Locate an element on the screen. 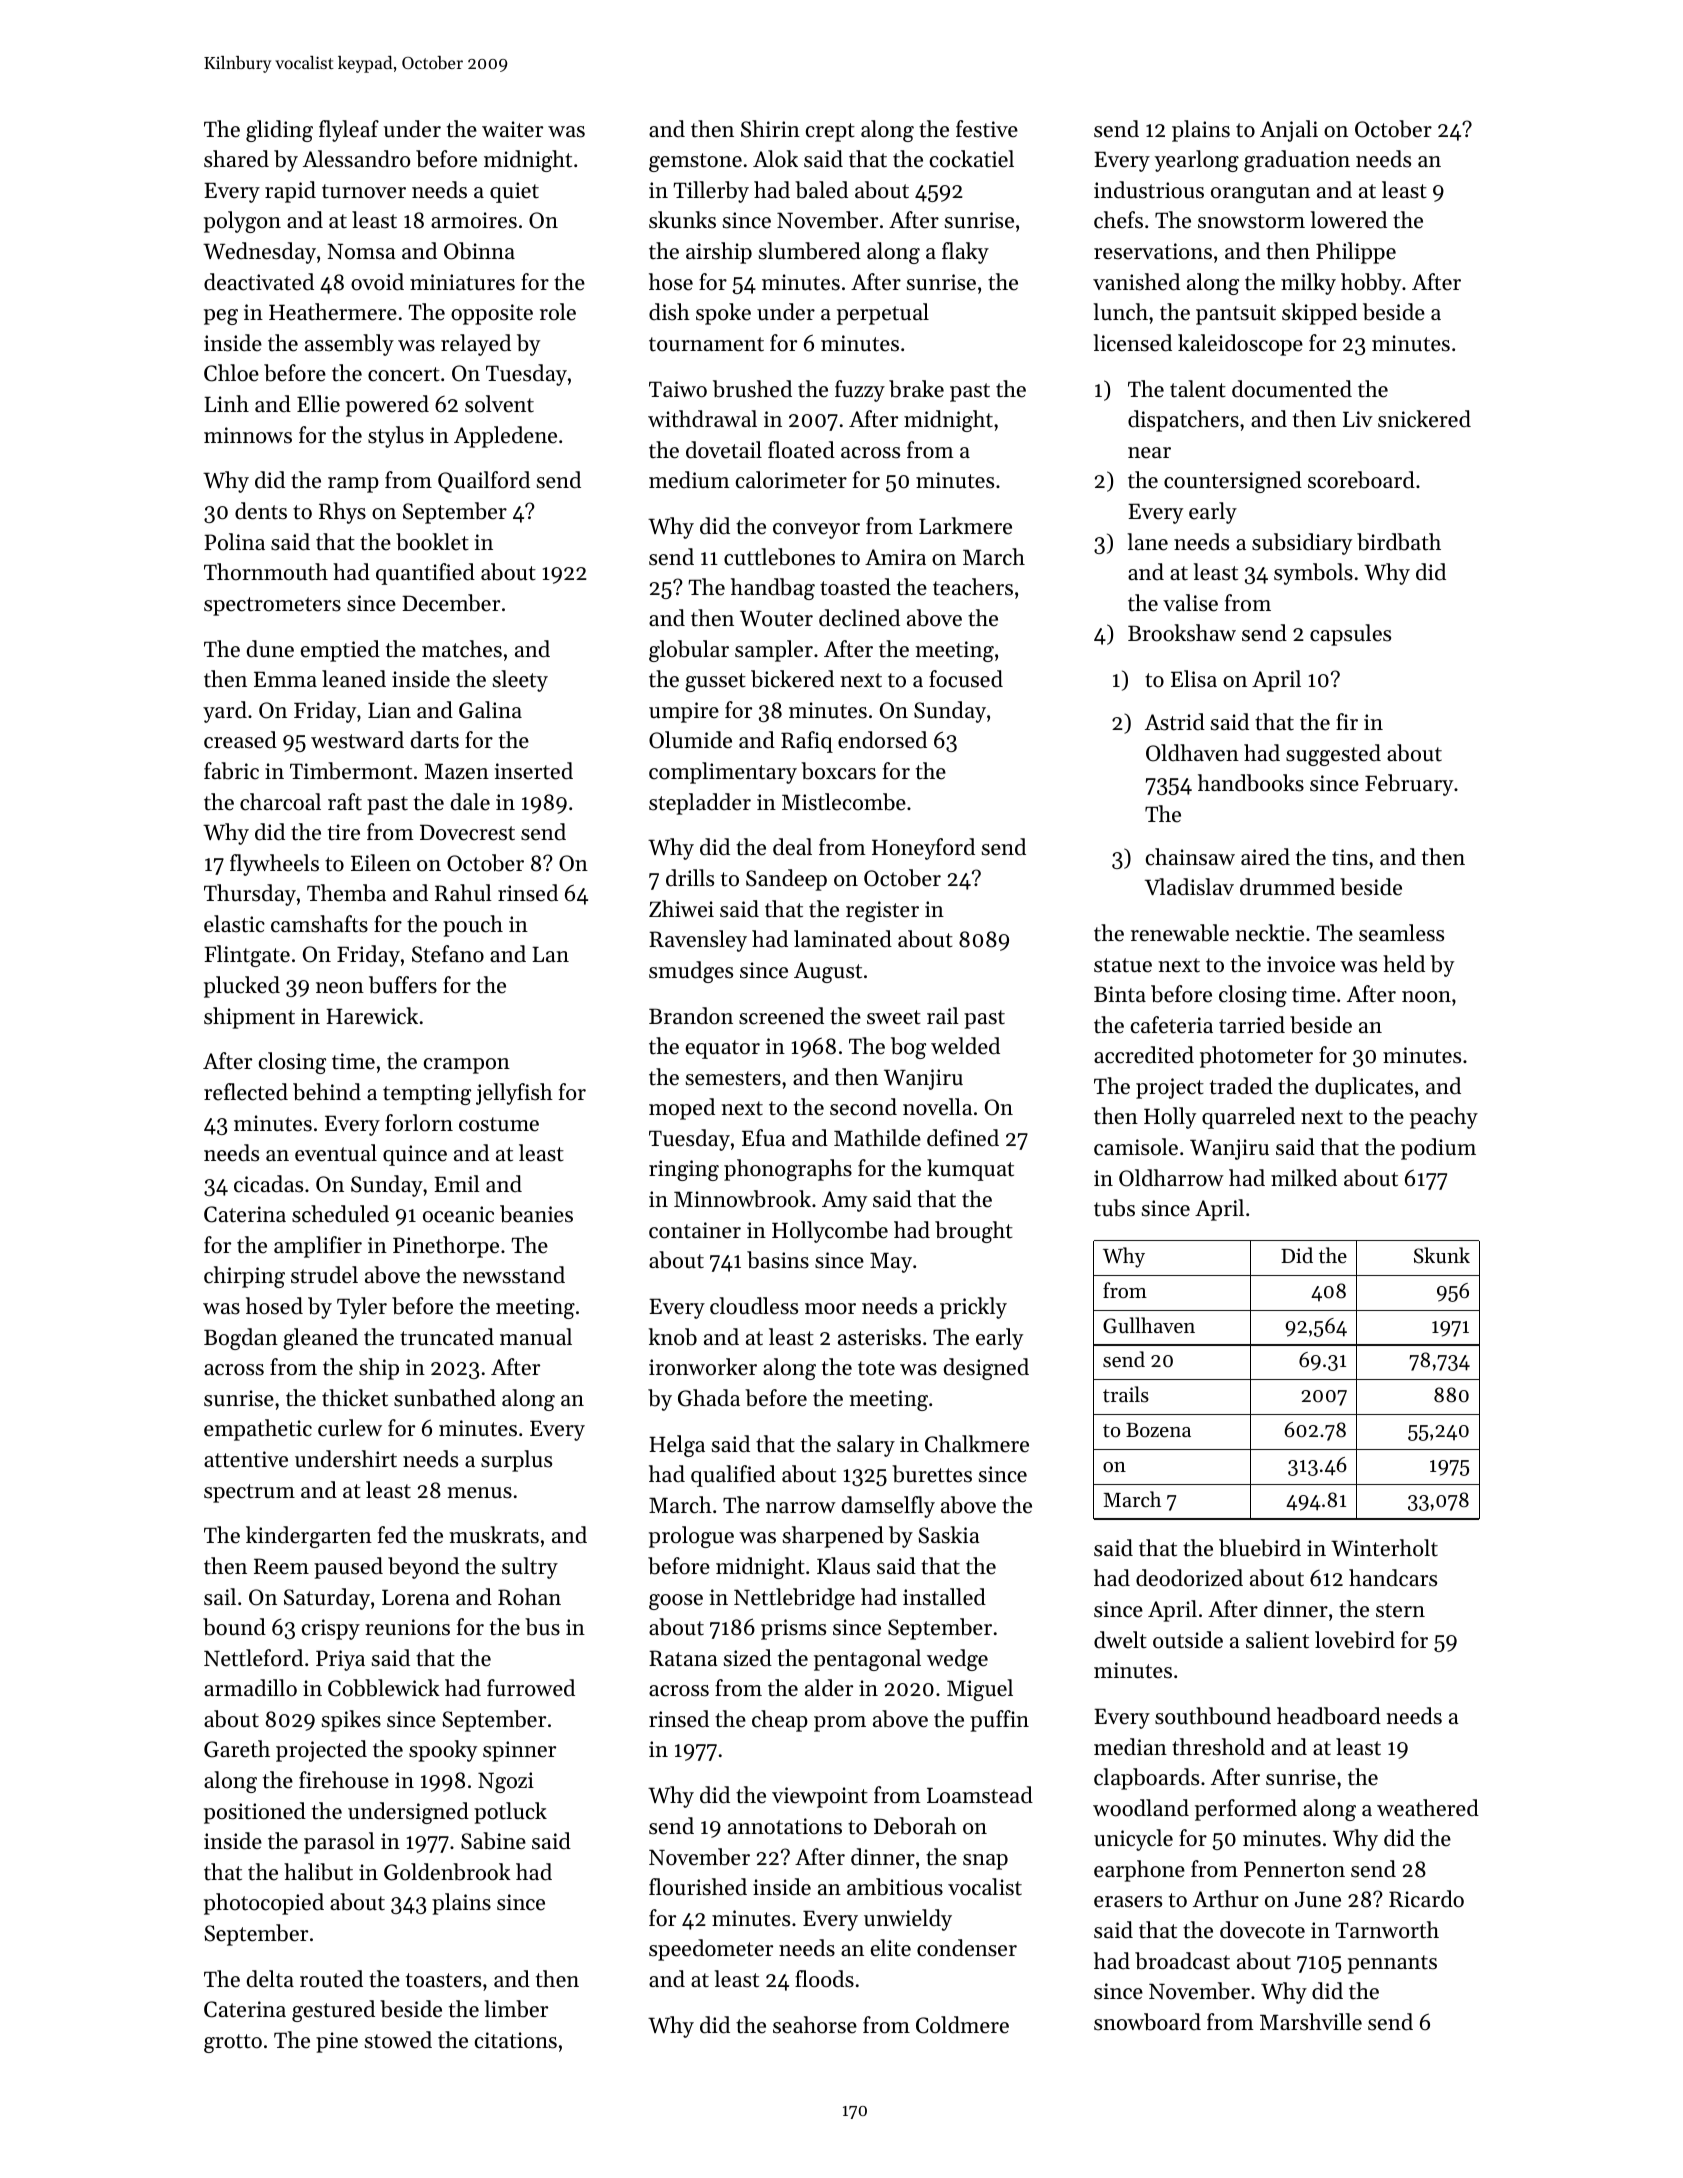  birdbath is located at coordinates (1399, 542).
